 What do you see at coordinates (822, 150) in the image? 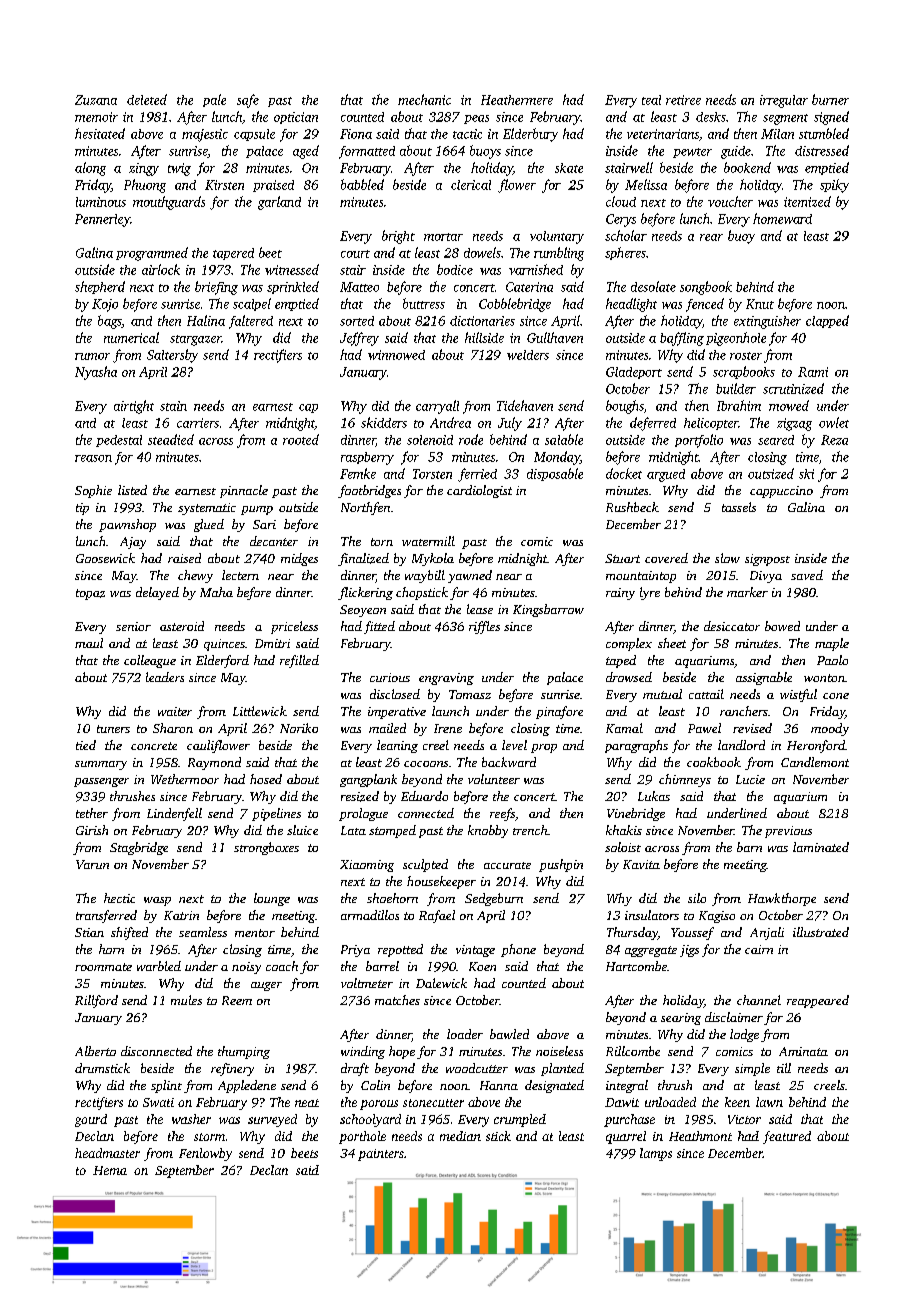
I see `distressed` at bounding box center [822, 150].
